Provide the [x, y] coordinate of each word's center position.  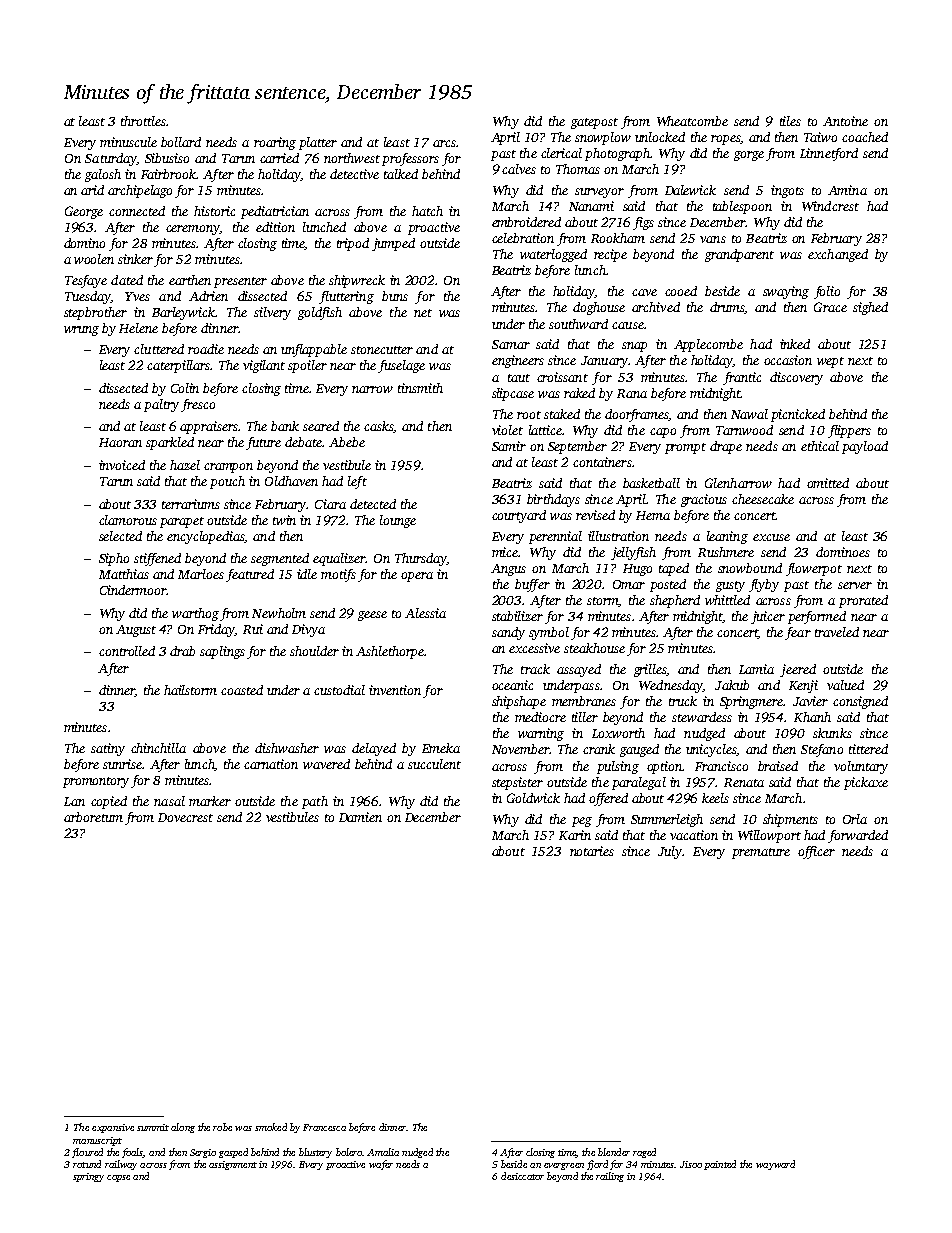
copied [109, 802]
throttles [143, 121]
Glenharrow [738, 483]
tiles [790, 121]
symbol [549, 633]
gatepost [594, 123]
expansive [113, 1128]
